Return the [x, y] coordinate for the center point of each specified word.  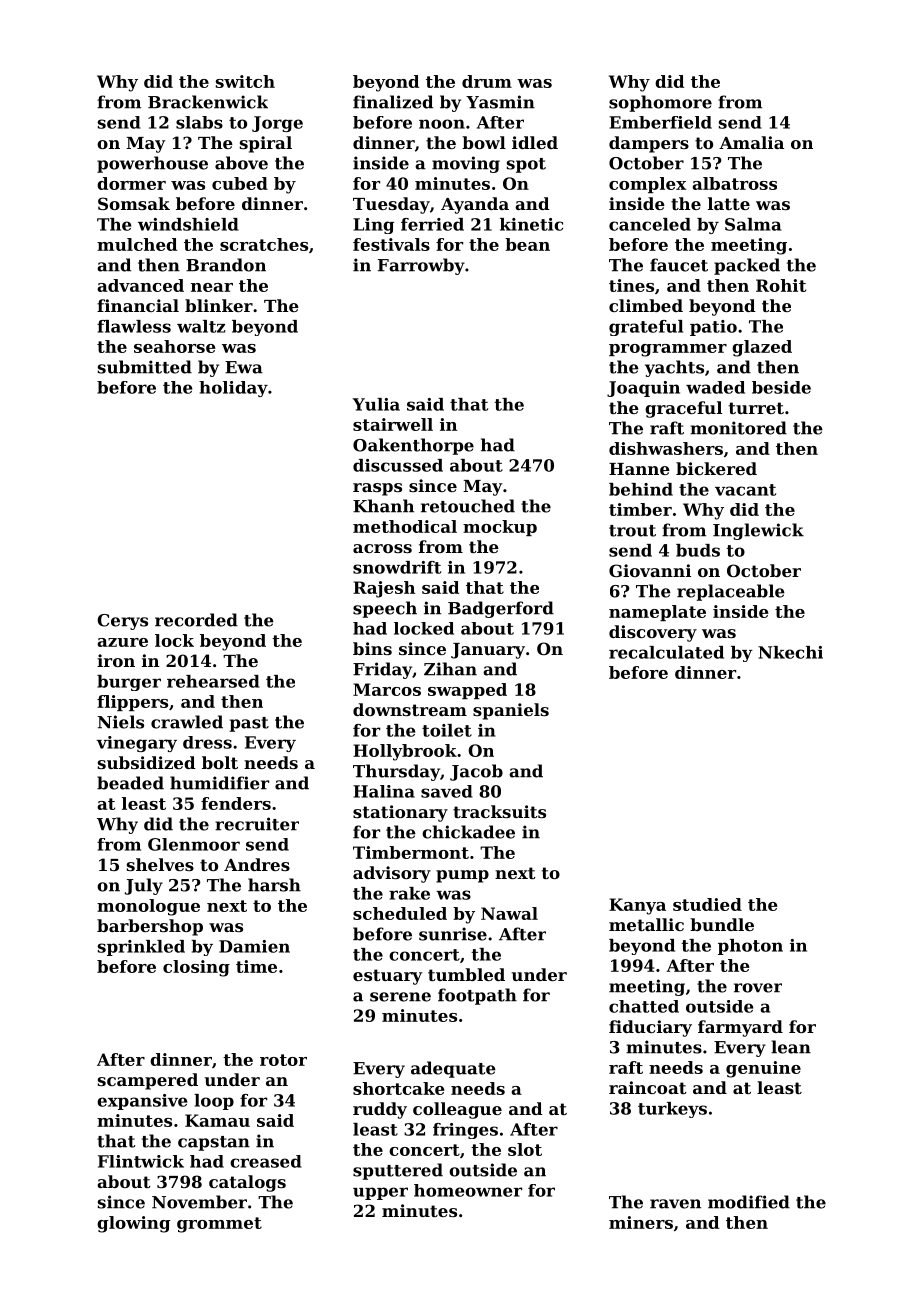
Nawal [509, 913]
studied [707, 904]
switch [245, 81]
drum [487, 81]
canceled [650, 224]
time [256, 966]
